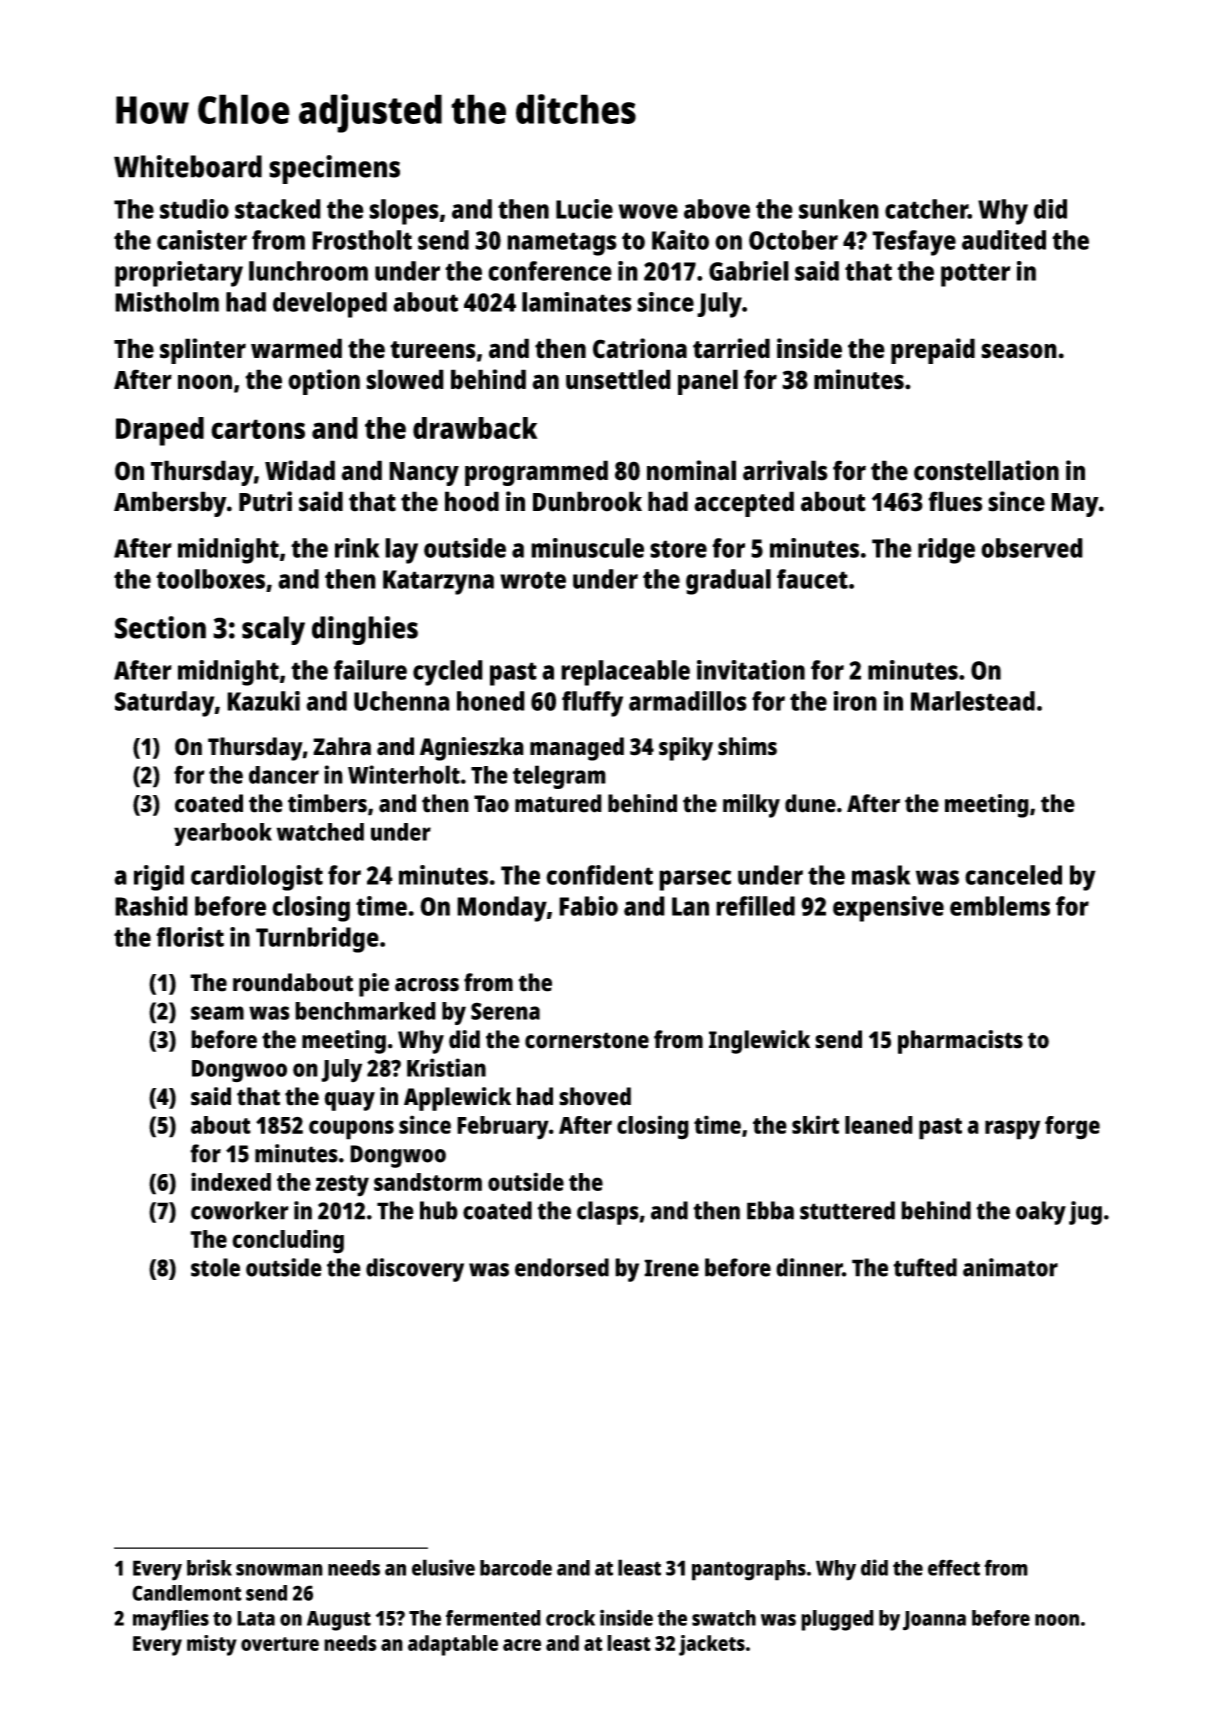 The height and width of the page is (1732, 1224). I want to click on crock, so click(570, 1618).
